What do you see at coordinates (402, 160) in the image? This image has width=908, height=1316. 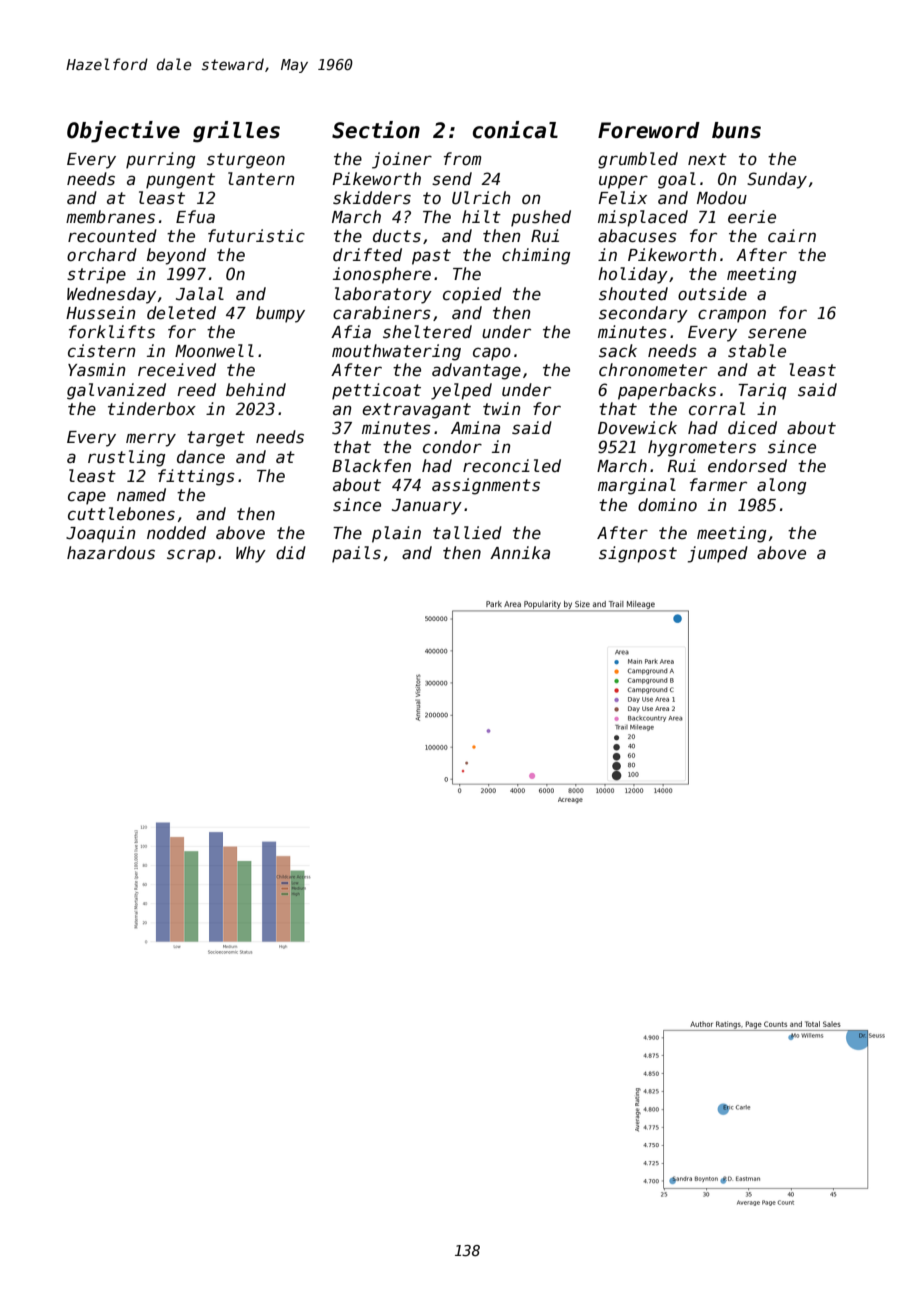 I see `joiner` at bounding box center [402, 160].
